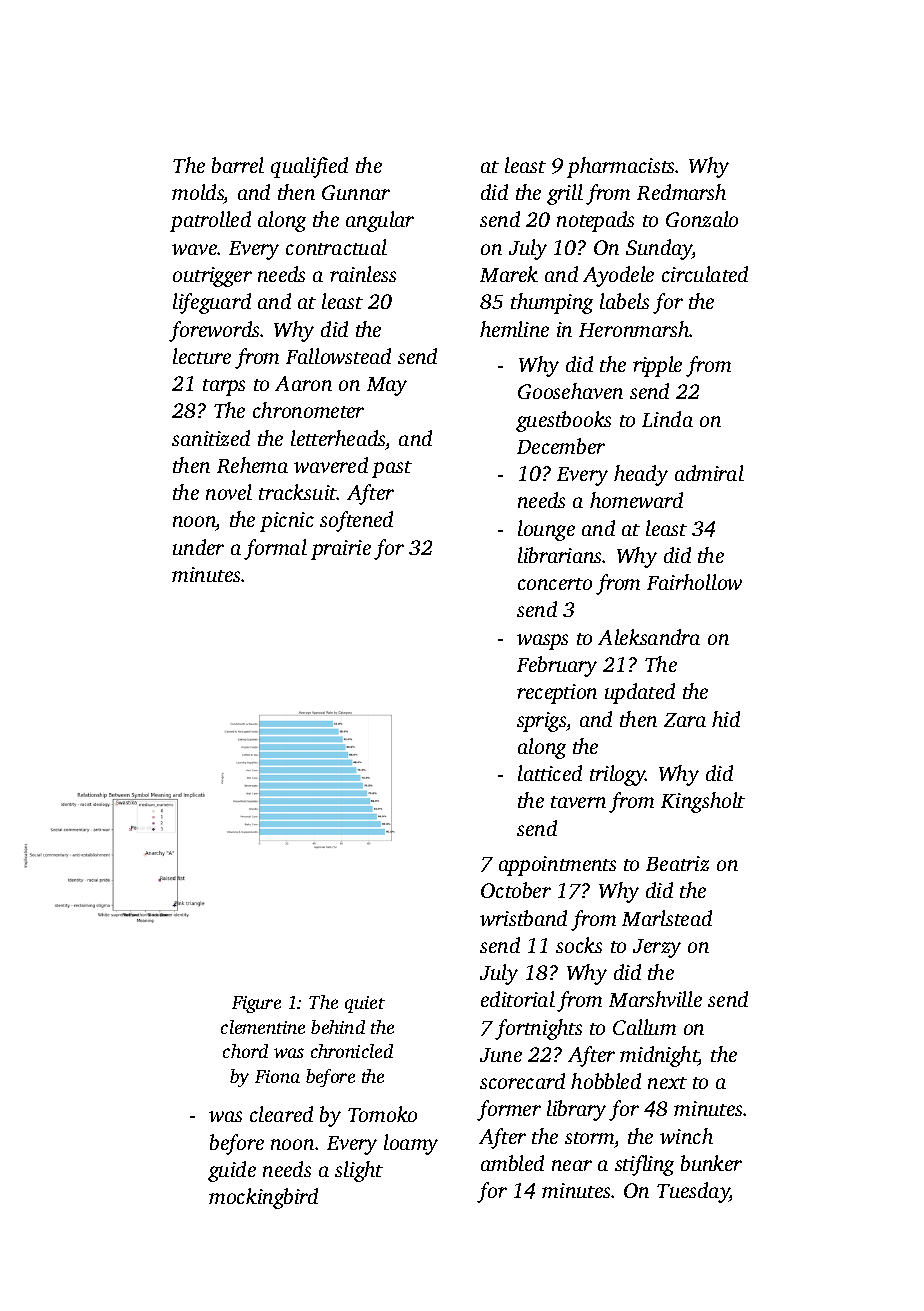  What do you see at coordinates (703, 802) in the document?
I see `Kingsholt` at bounding box center [703, 802].
